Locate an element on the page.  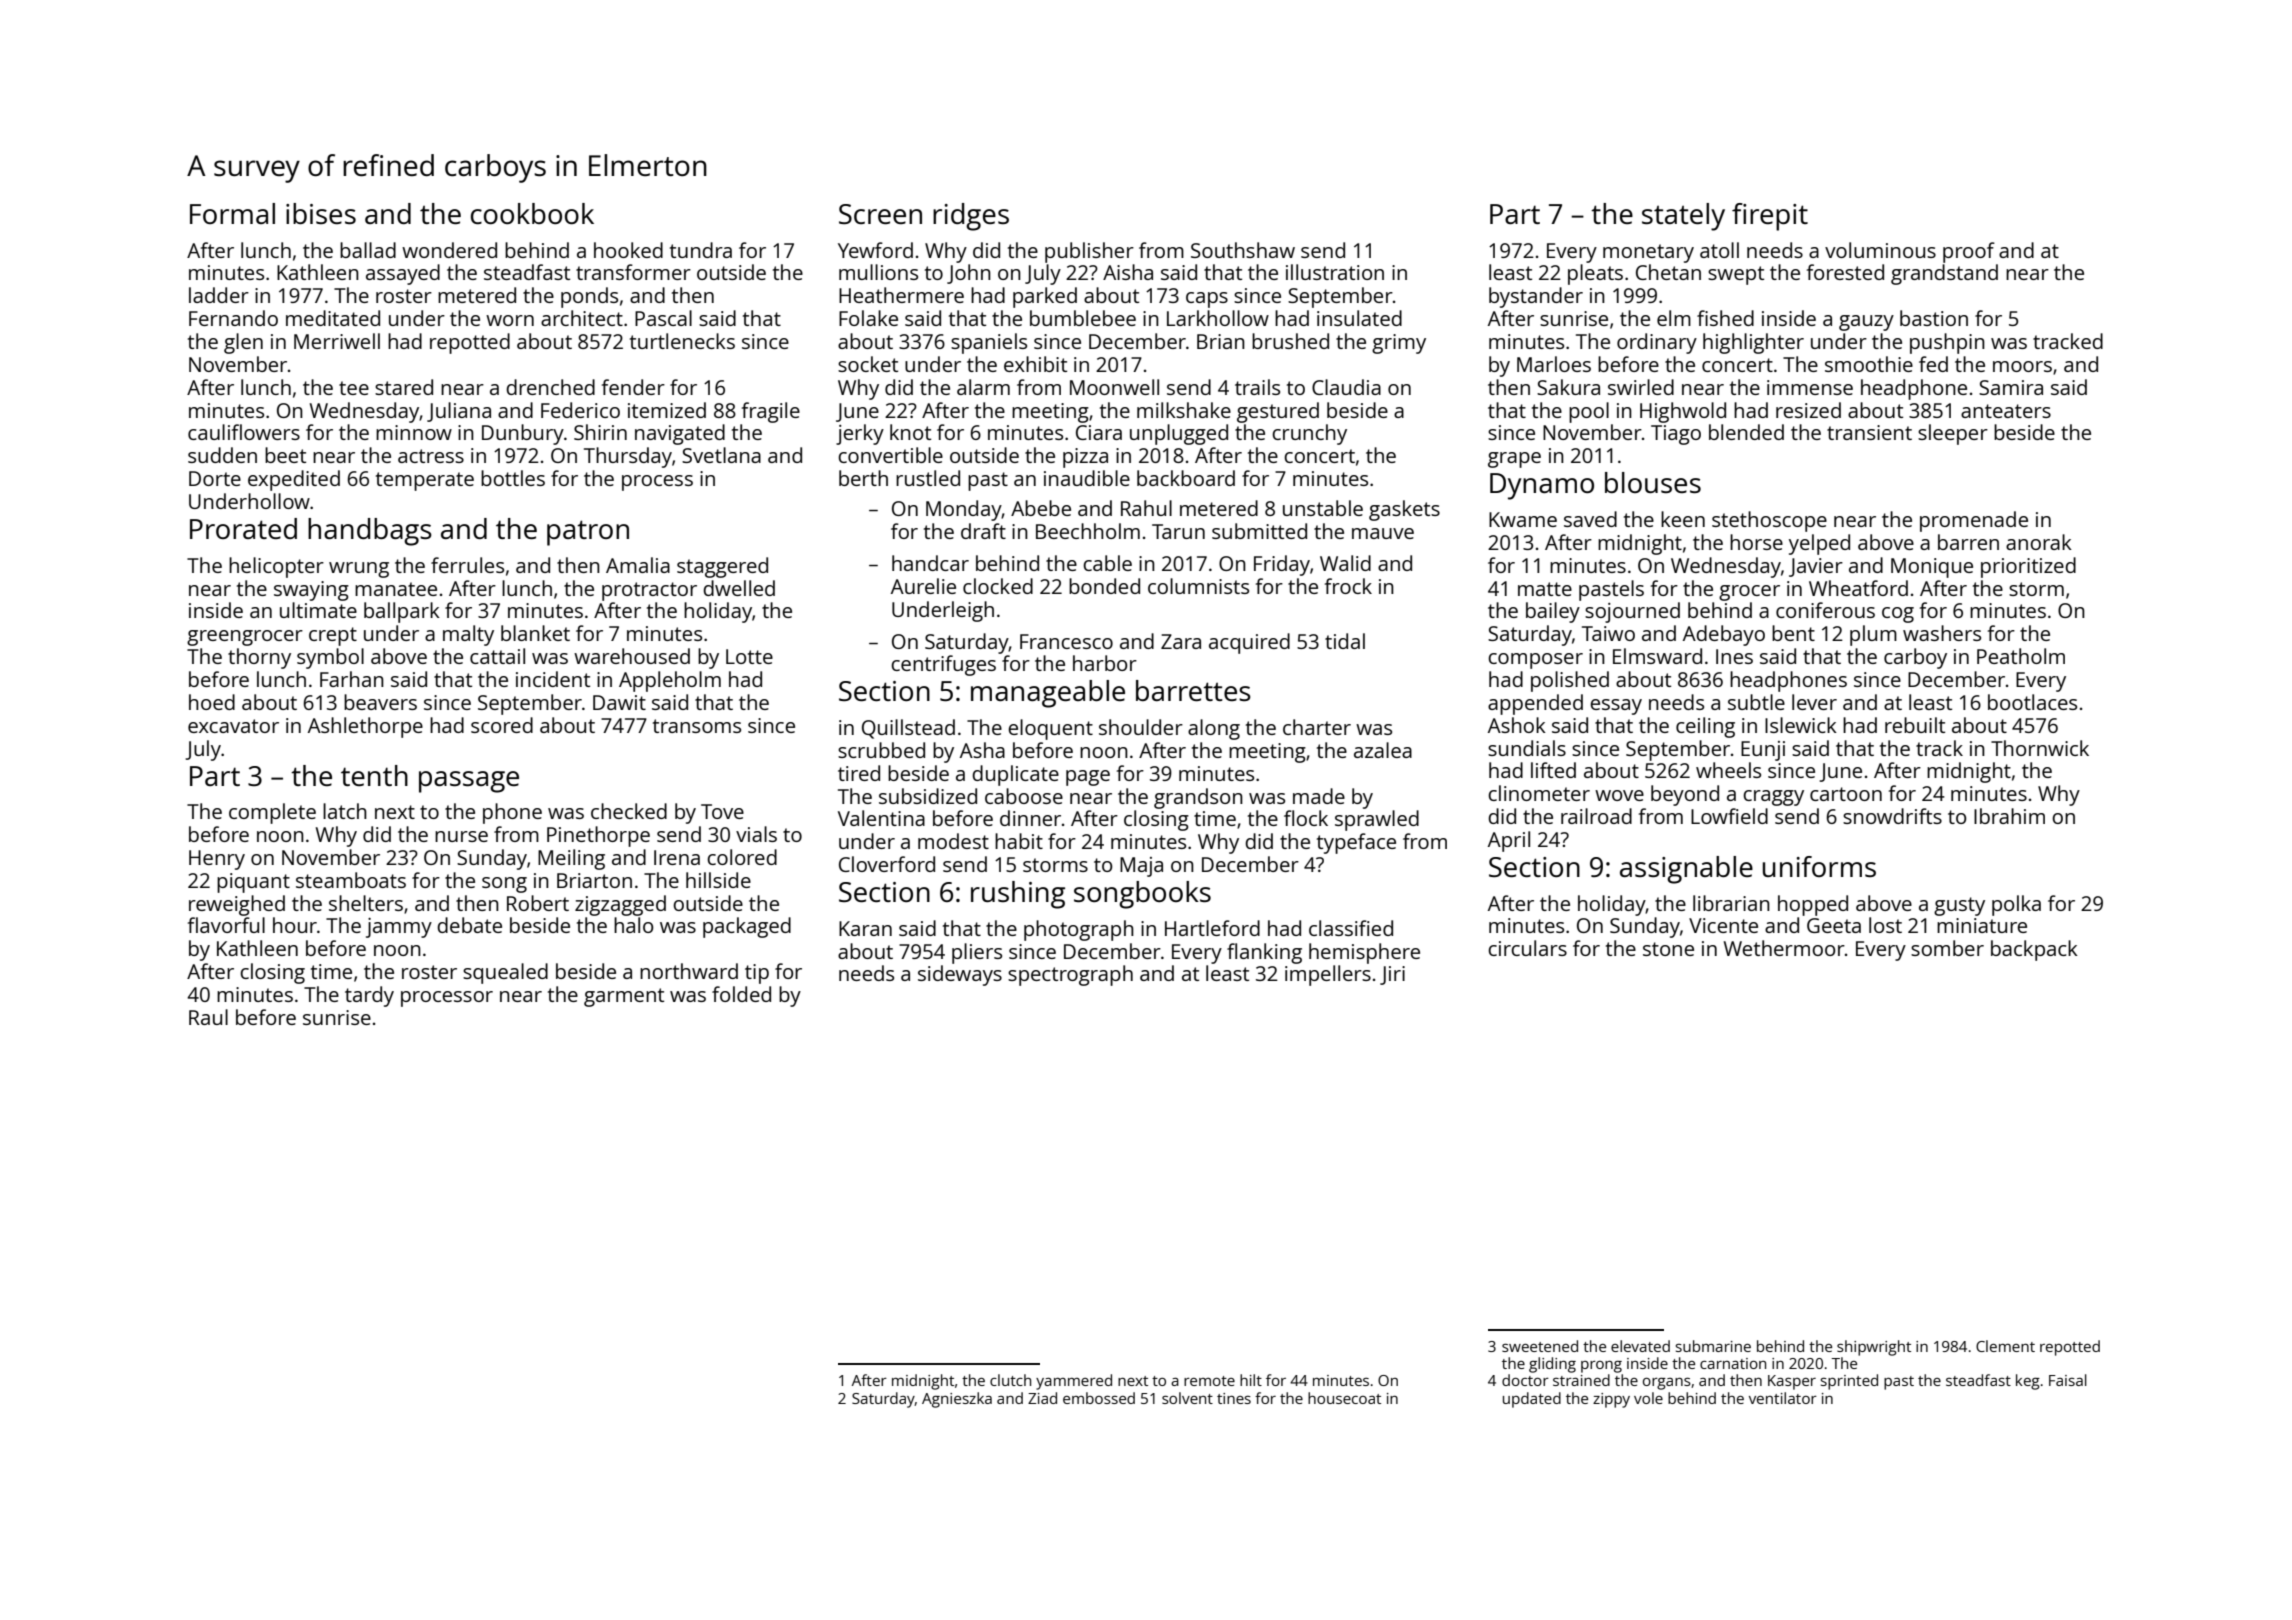
glen is located at coordinates (243, 343).
